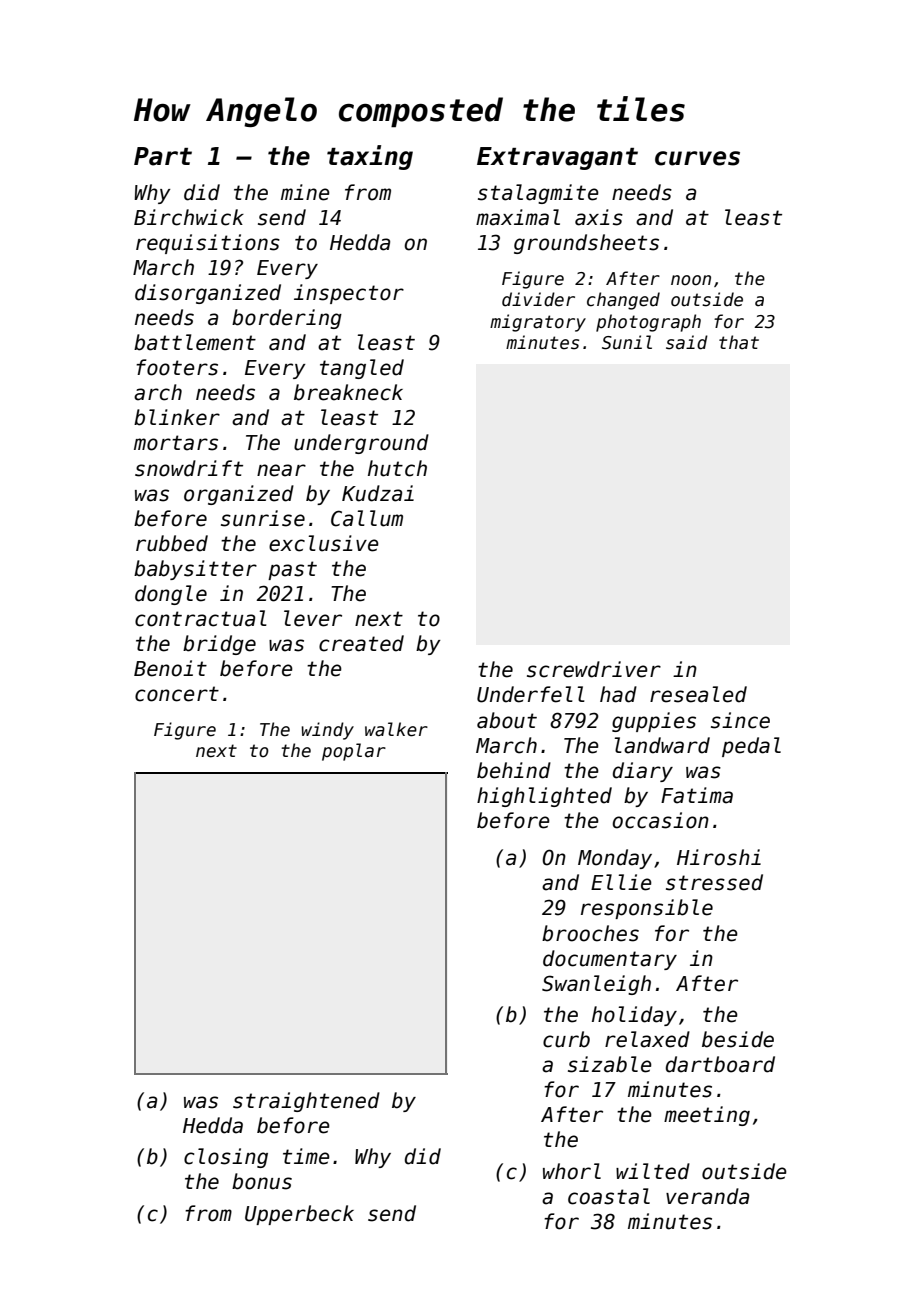  I want to click on windy, so click(327, 731).
